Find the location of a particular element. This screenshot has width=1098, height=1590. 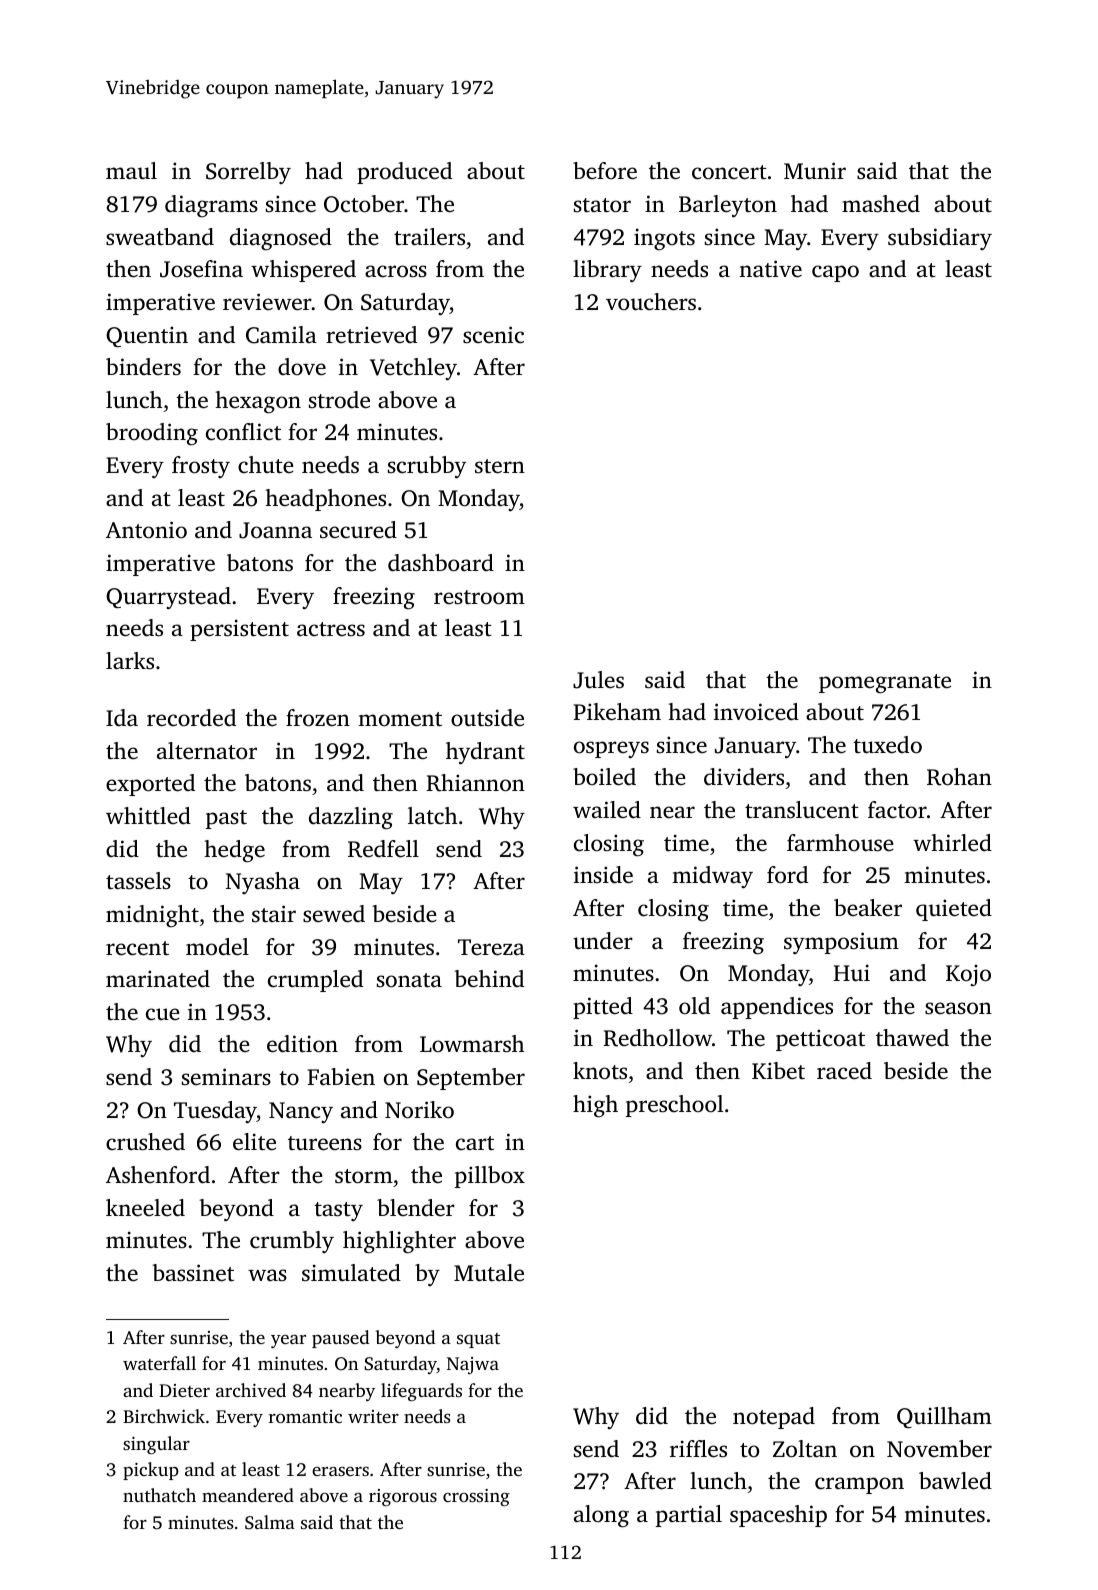

thawed is located at coordinates (912, 1038).
